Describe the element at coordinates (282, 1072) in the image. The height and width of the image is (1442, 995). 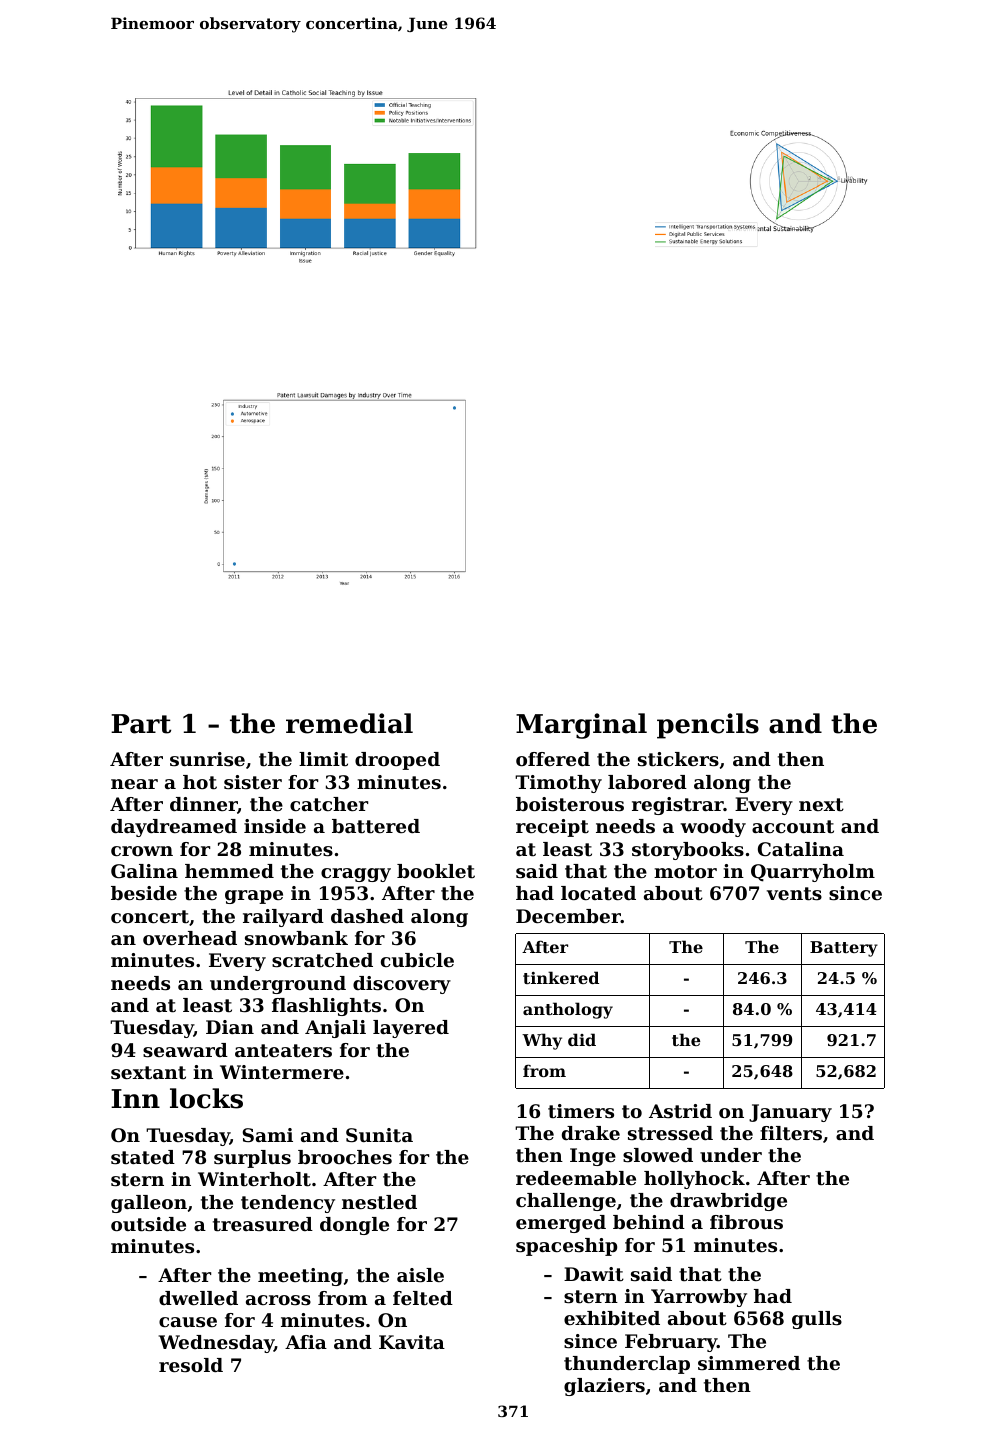
I see `Wintermere` at that location.
